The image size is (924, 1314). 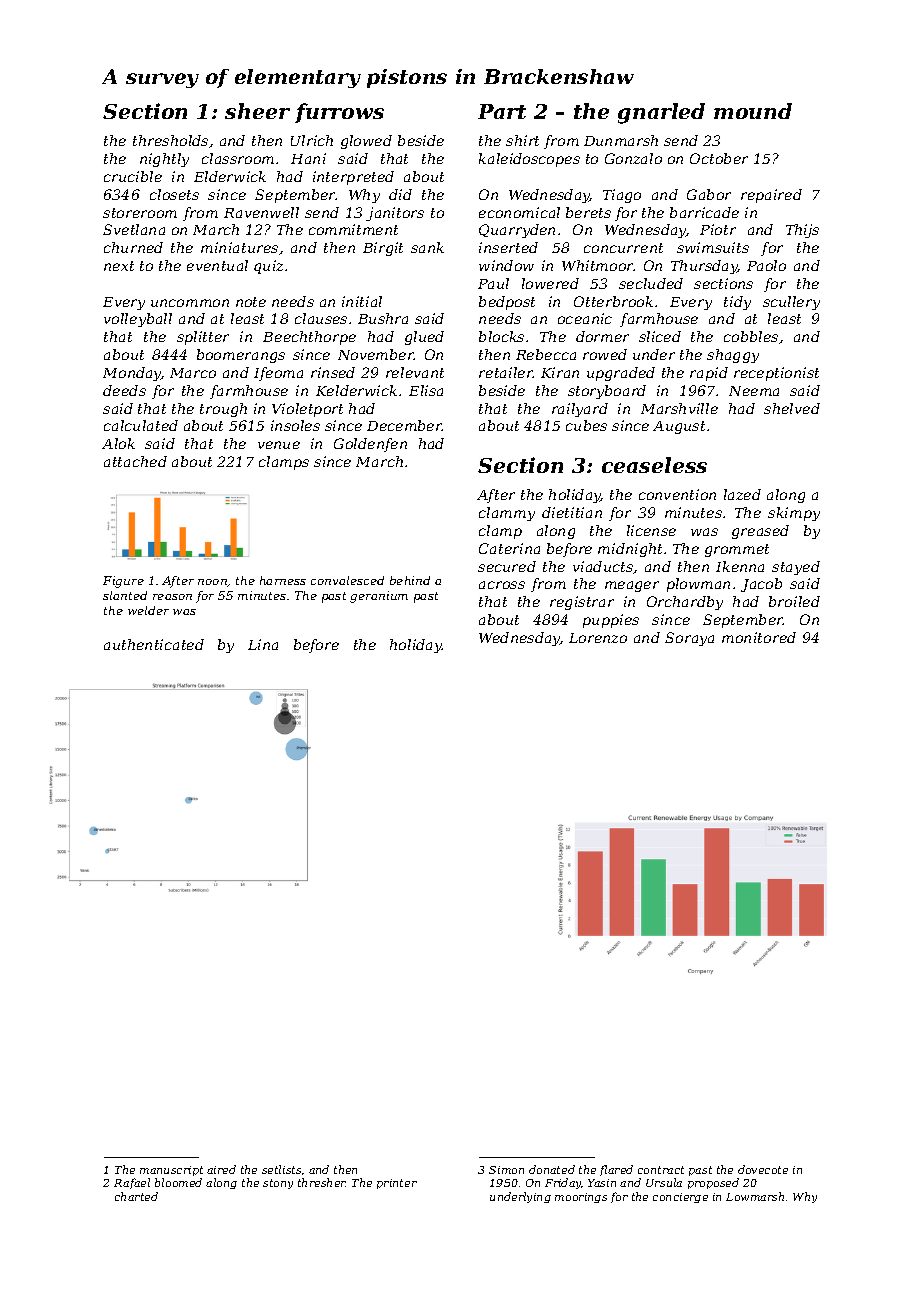 I want to click on stony, so click(x=278, y=1184).
